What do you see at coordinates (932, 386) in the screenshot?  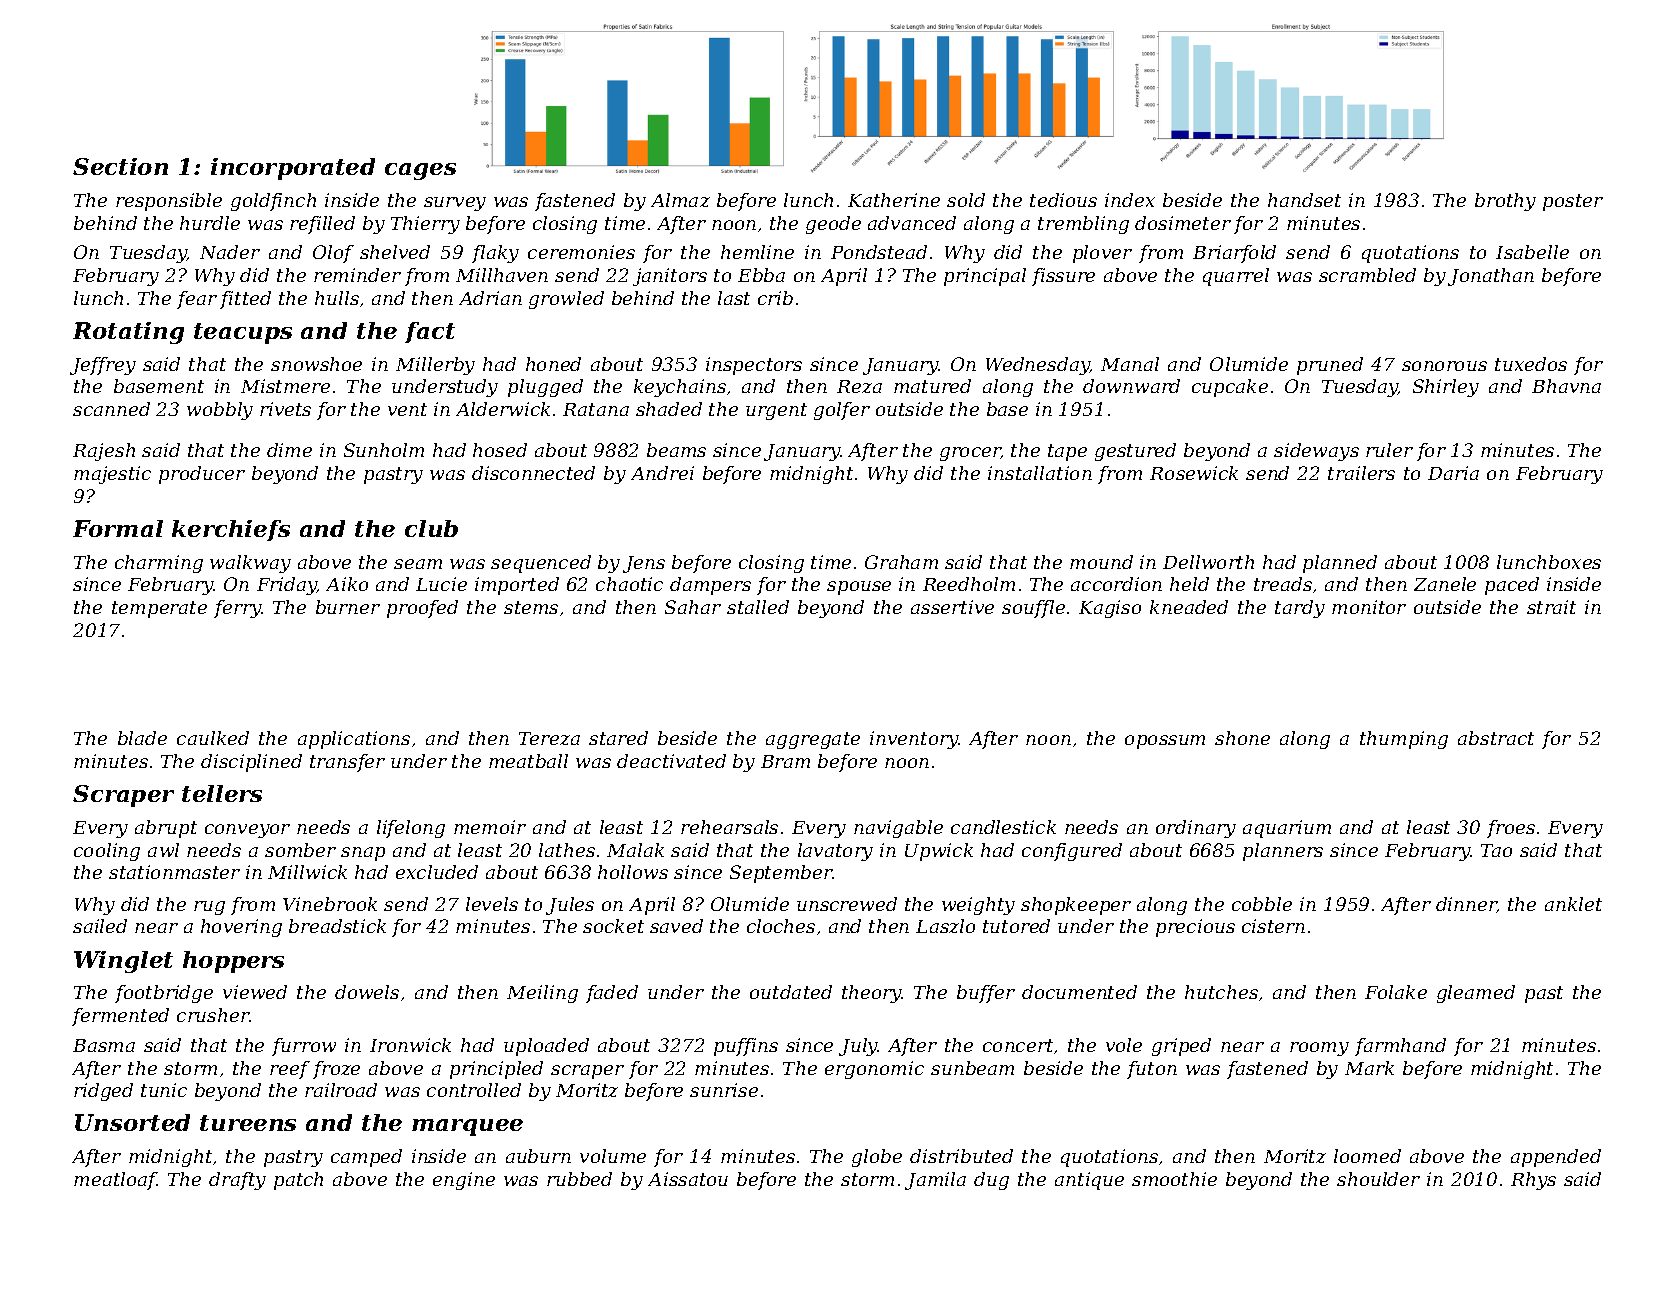 I see `matured` at bounding box center [932, 386].
